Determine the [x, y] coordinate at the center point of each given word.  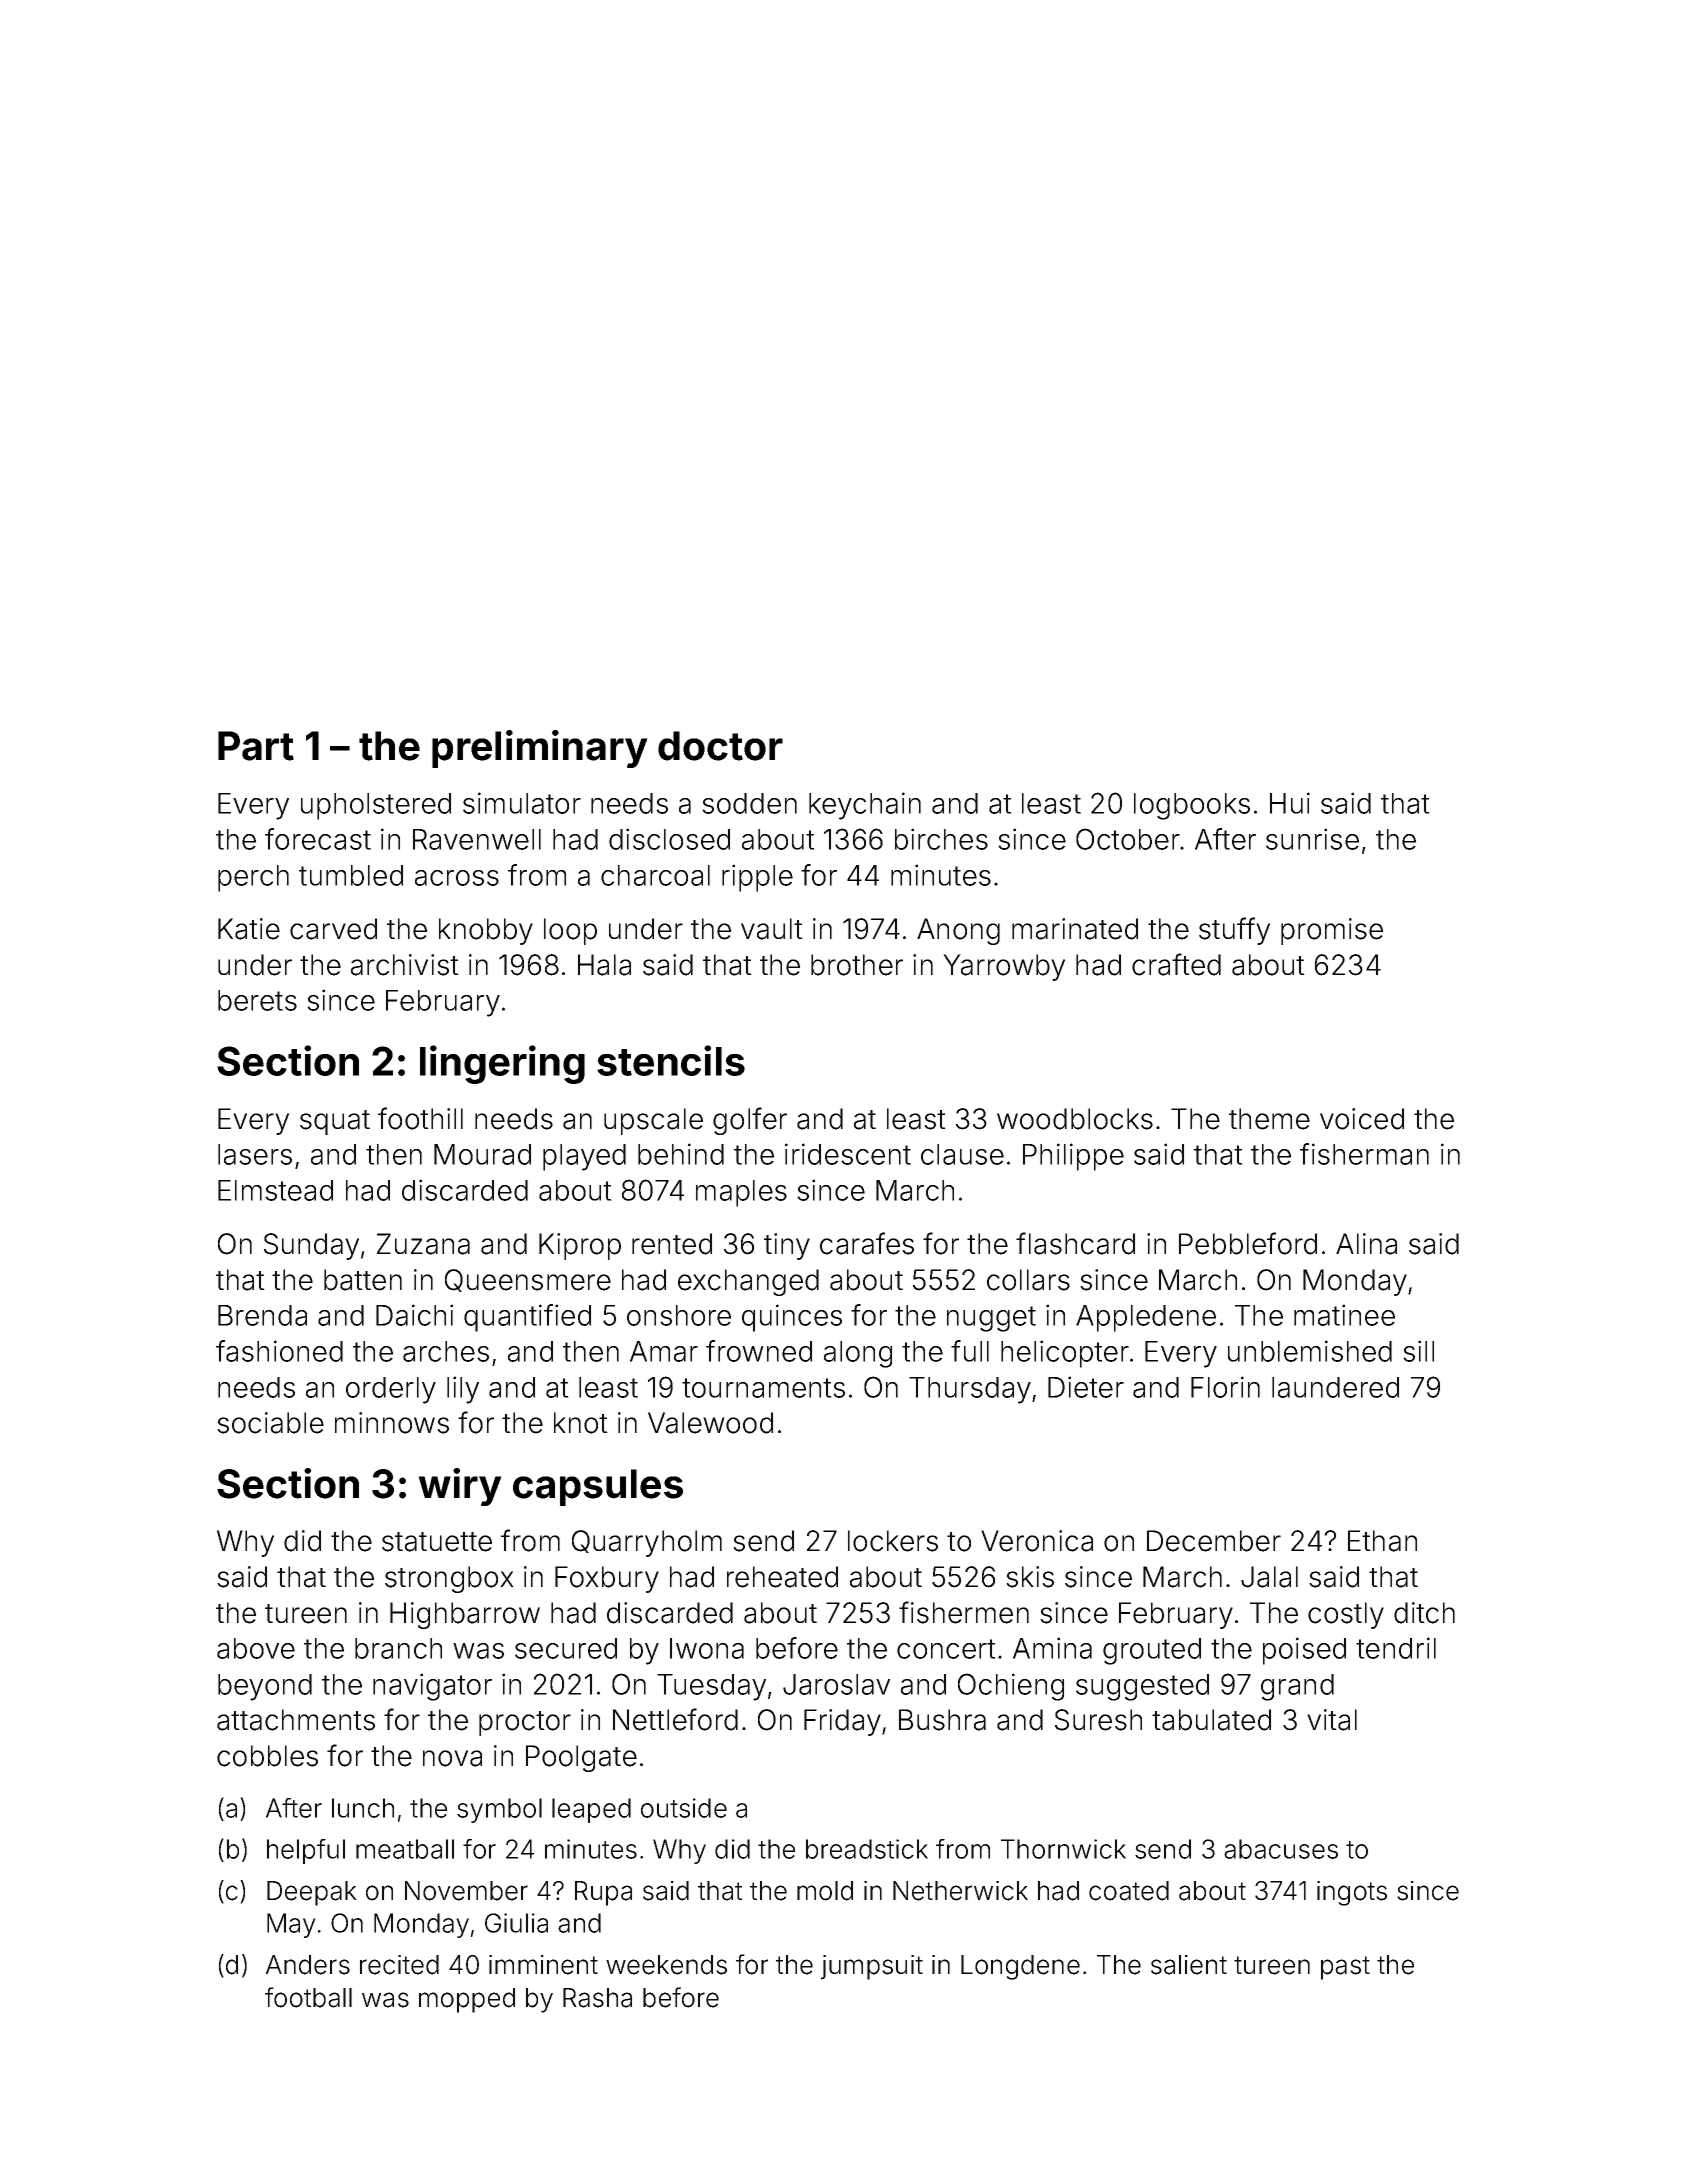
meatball [405, 1849]
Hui [1290, 803]
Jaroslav [836, 1684]
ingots [1352, 1893]
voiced [1362, 1119]
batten [363, 1280]
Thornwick [1063, 1849]
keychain [865, 806]
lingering [502, 1064]
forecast [318, 839]
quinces [792, 1318]
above [256, 1648]
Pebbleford [1248, 1243]
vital [1332, 1720]
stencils [671, 1060]
